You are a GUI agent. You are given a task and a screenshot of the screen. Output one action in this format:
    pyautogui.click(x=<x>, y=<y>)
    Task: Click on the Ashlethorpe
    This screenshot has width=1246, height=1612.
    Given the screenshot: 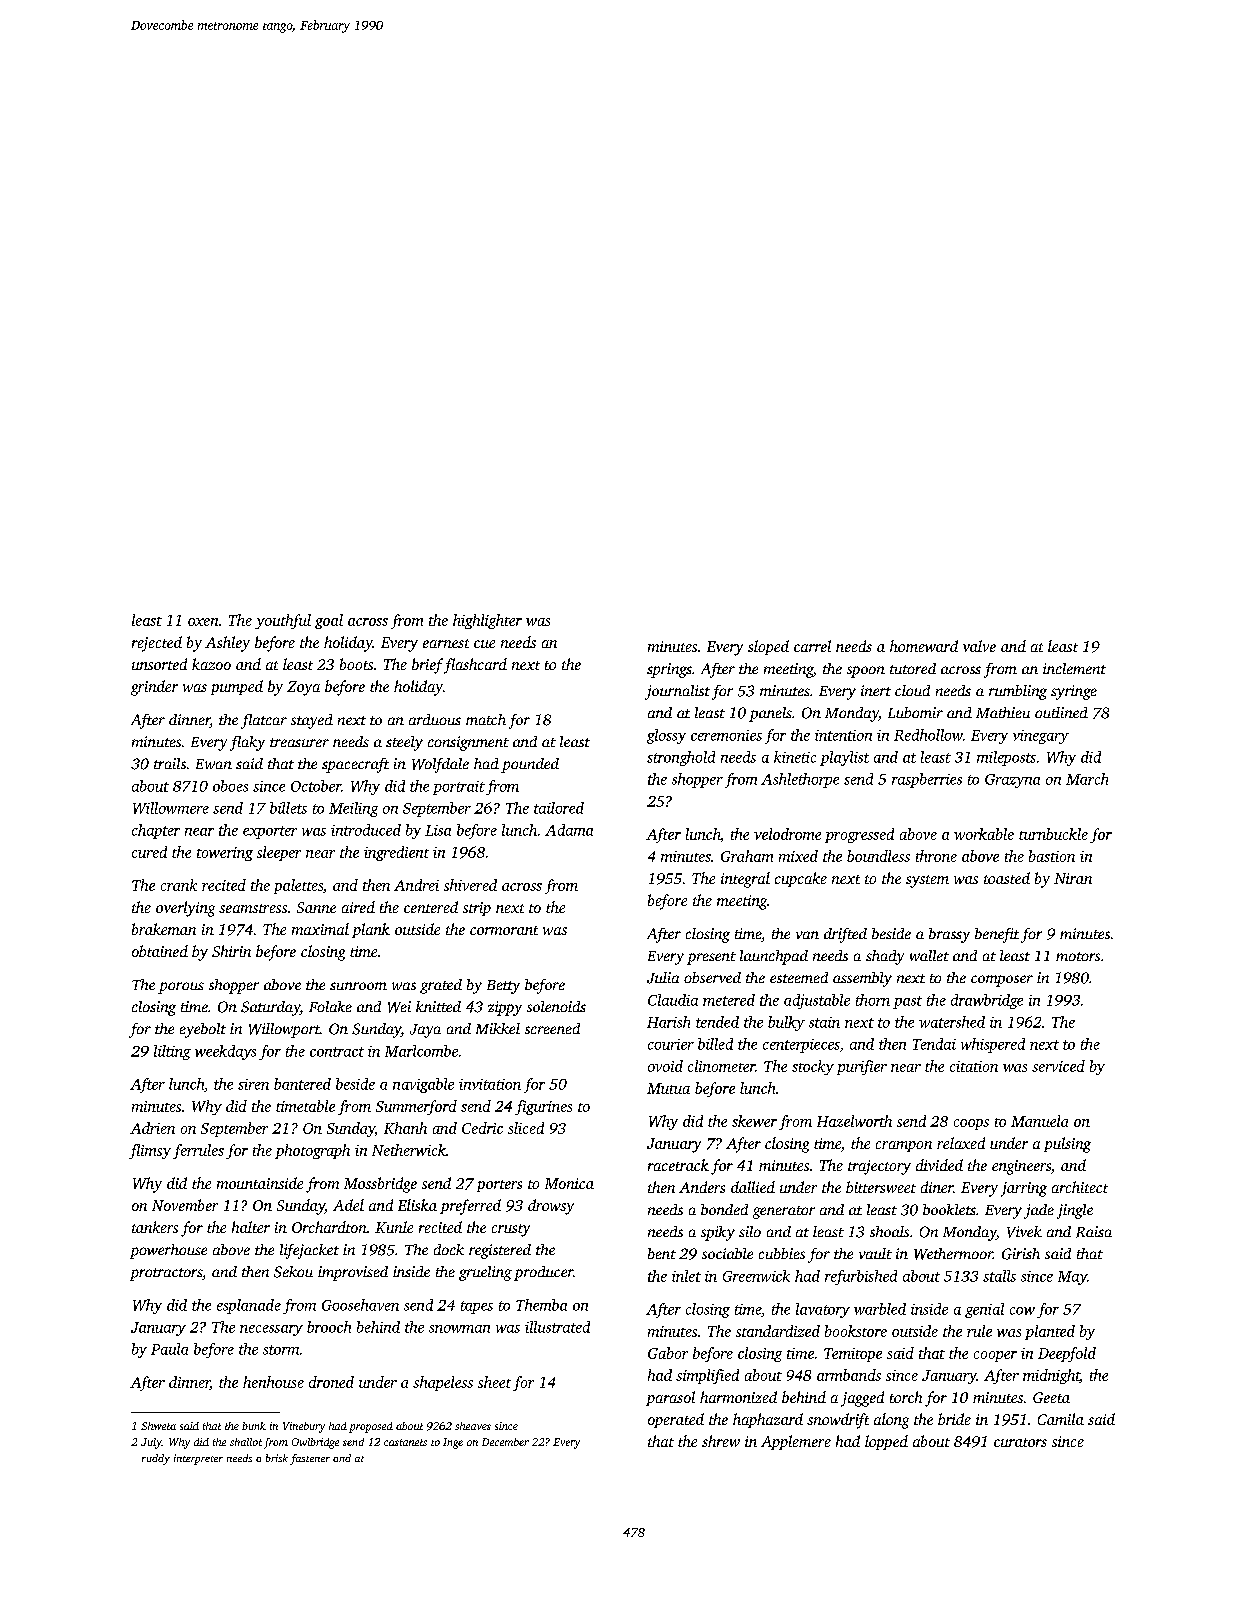 What is the action you would take?
    pyautogui.click(x=800, y=780)
